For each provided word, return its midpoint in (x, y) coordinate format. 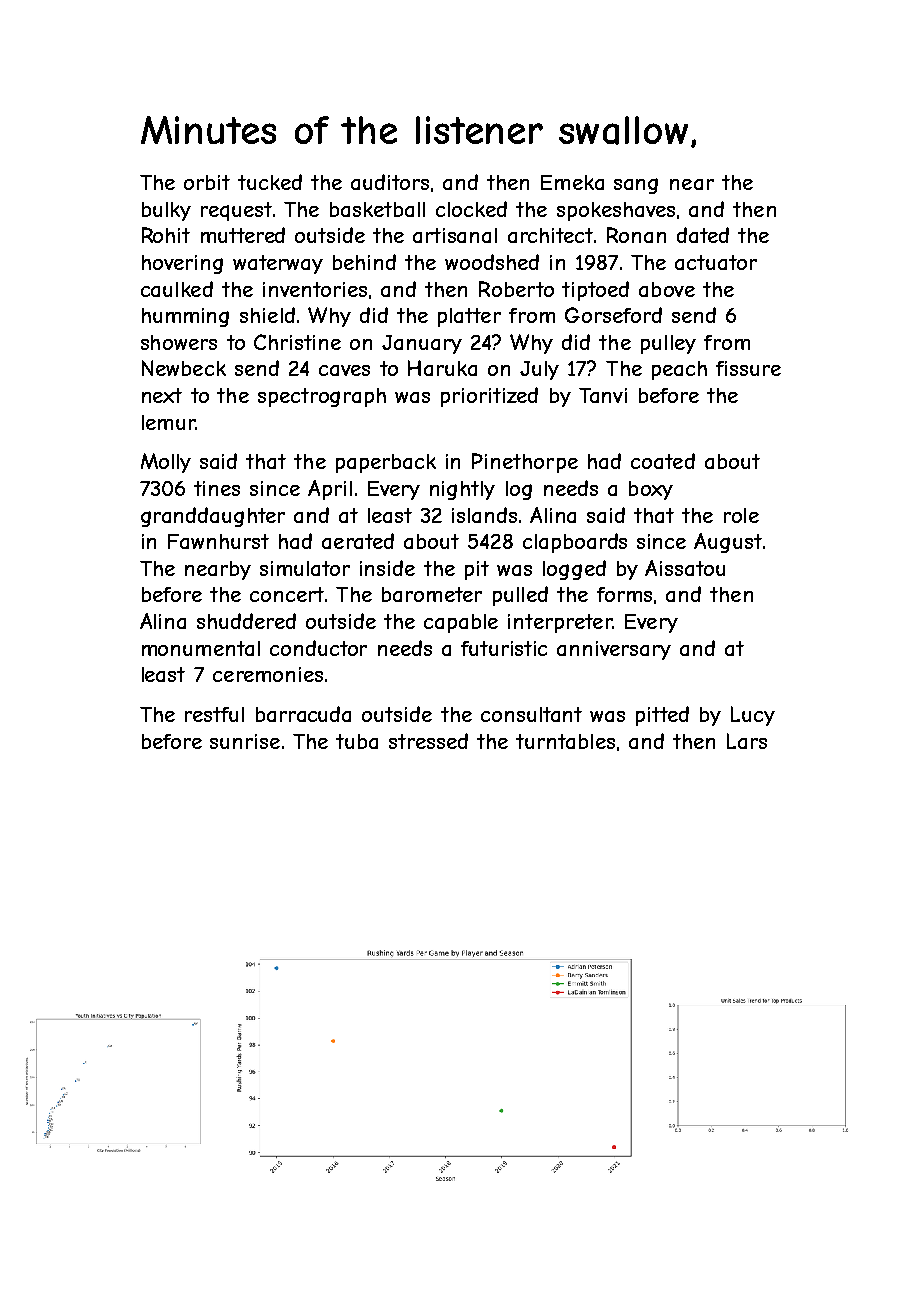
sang (636, 186)
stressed (428, 741)
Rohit (166, 235)
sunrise (245, 741)
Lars (747, 741)
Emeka (572, 182)
